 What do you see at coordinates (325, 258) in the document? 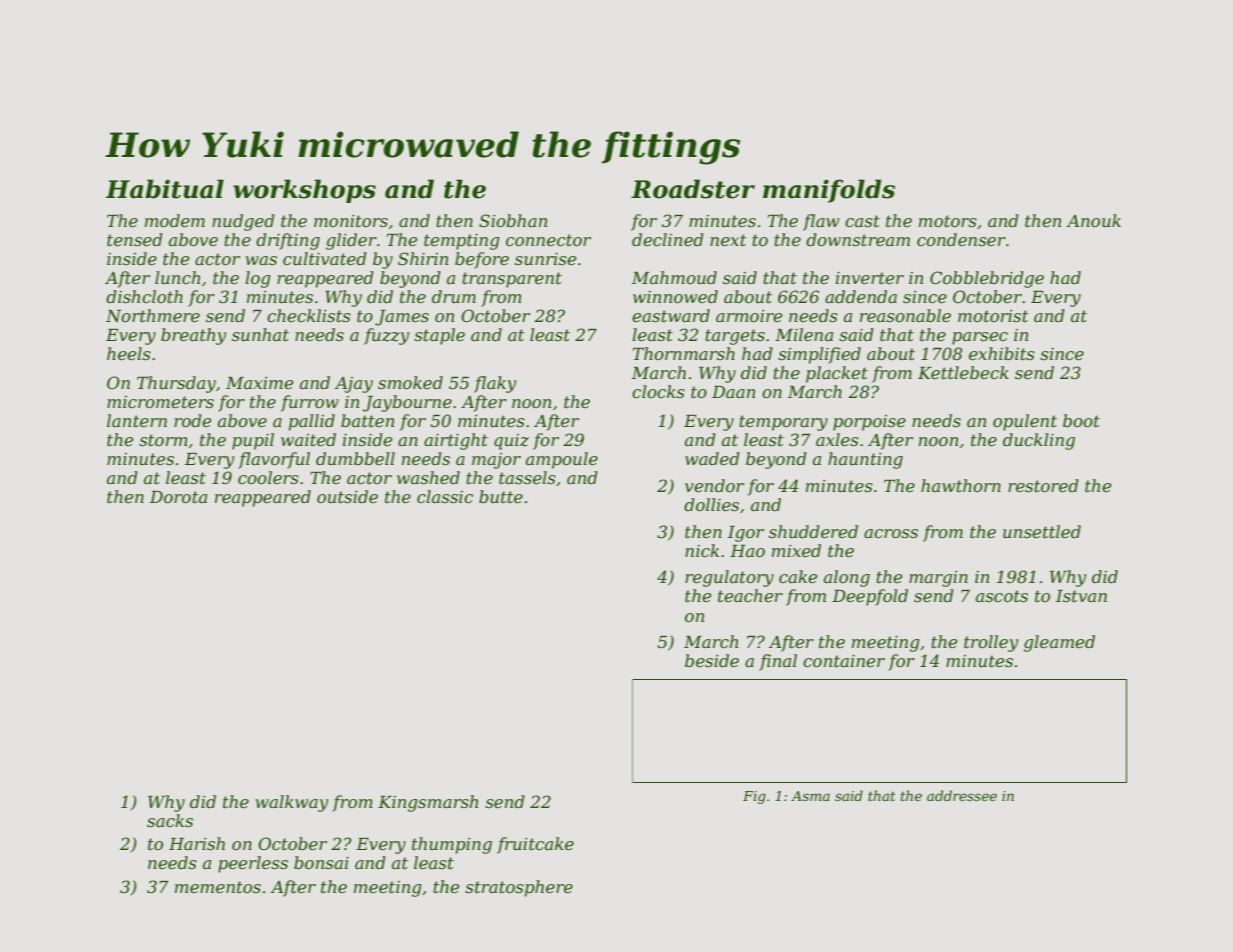
I see `cultivated` at bounding box center [325, 258].
